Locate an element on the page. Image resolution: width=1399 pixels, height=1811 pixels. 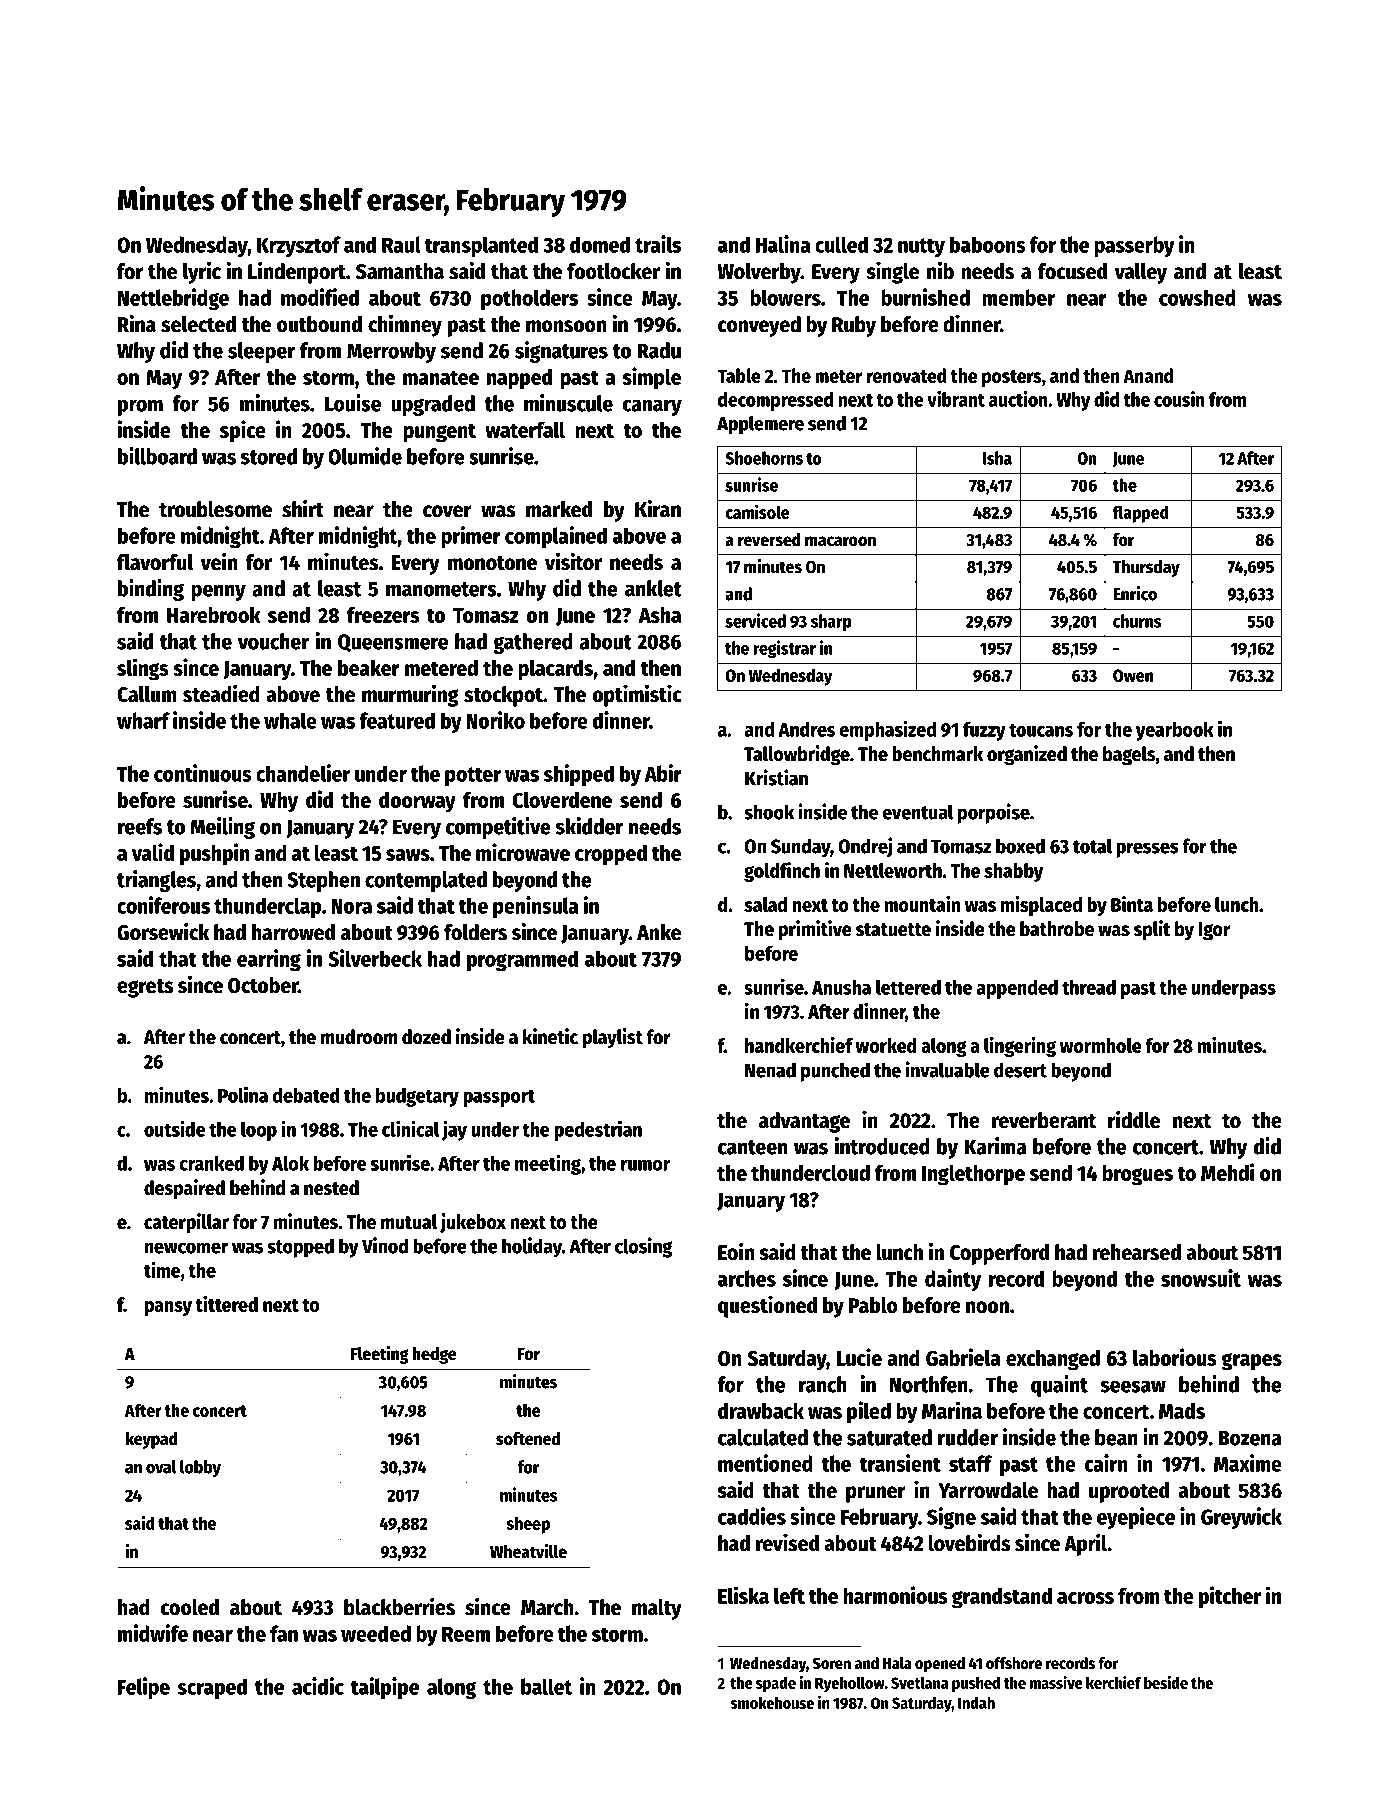
Igor is located at coordinates (1214, 931).
